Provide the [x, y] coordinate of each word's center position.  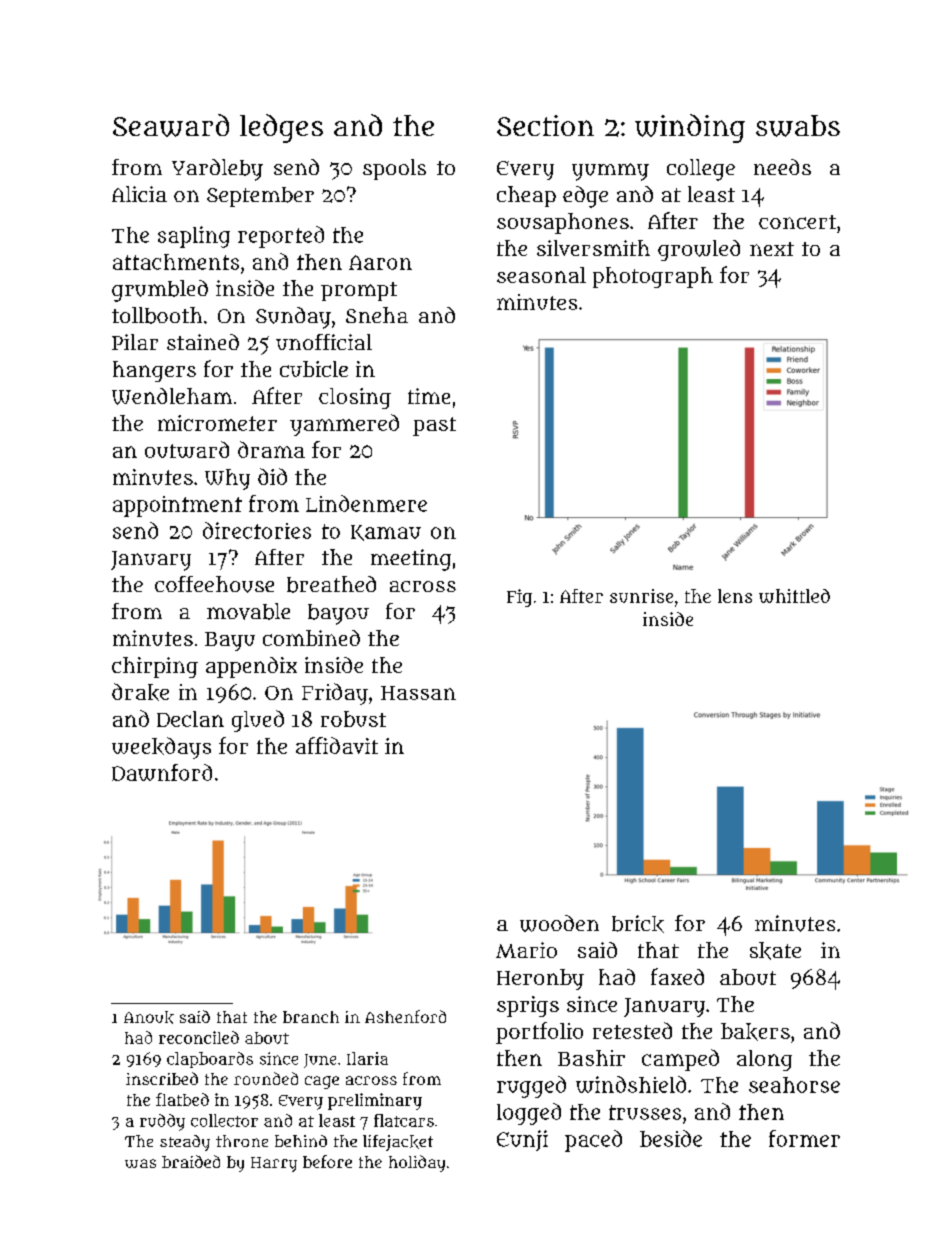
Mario [526, 950]
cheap [526, 196]
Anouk [149, 1017]
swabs [798, 126]
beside [671, 1138]
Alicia [139, 194]
